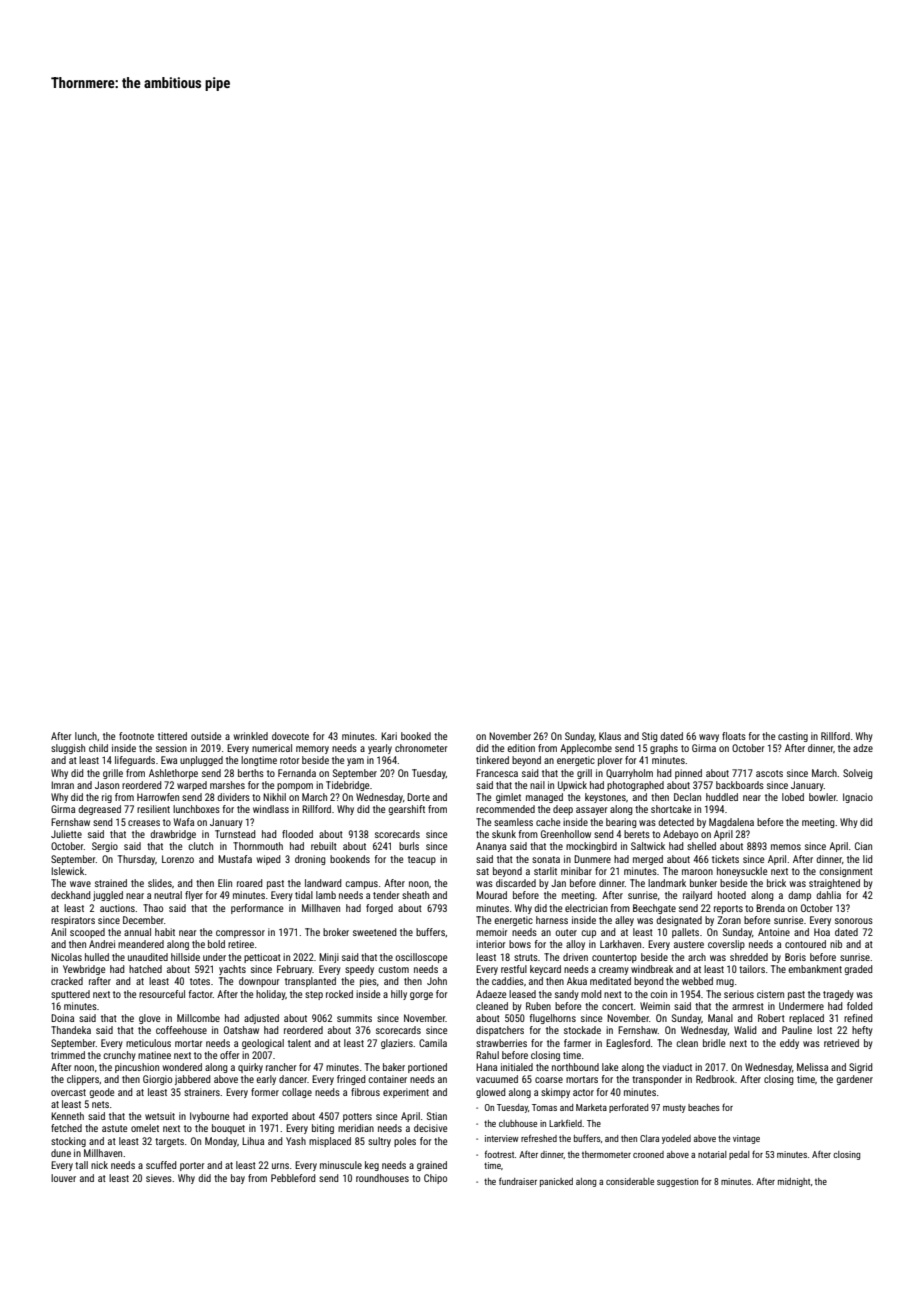  I want to click on edition, so click(521, 748).
